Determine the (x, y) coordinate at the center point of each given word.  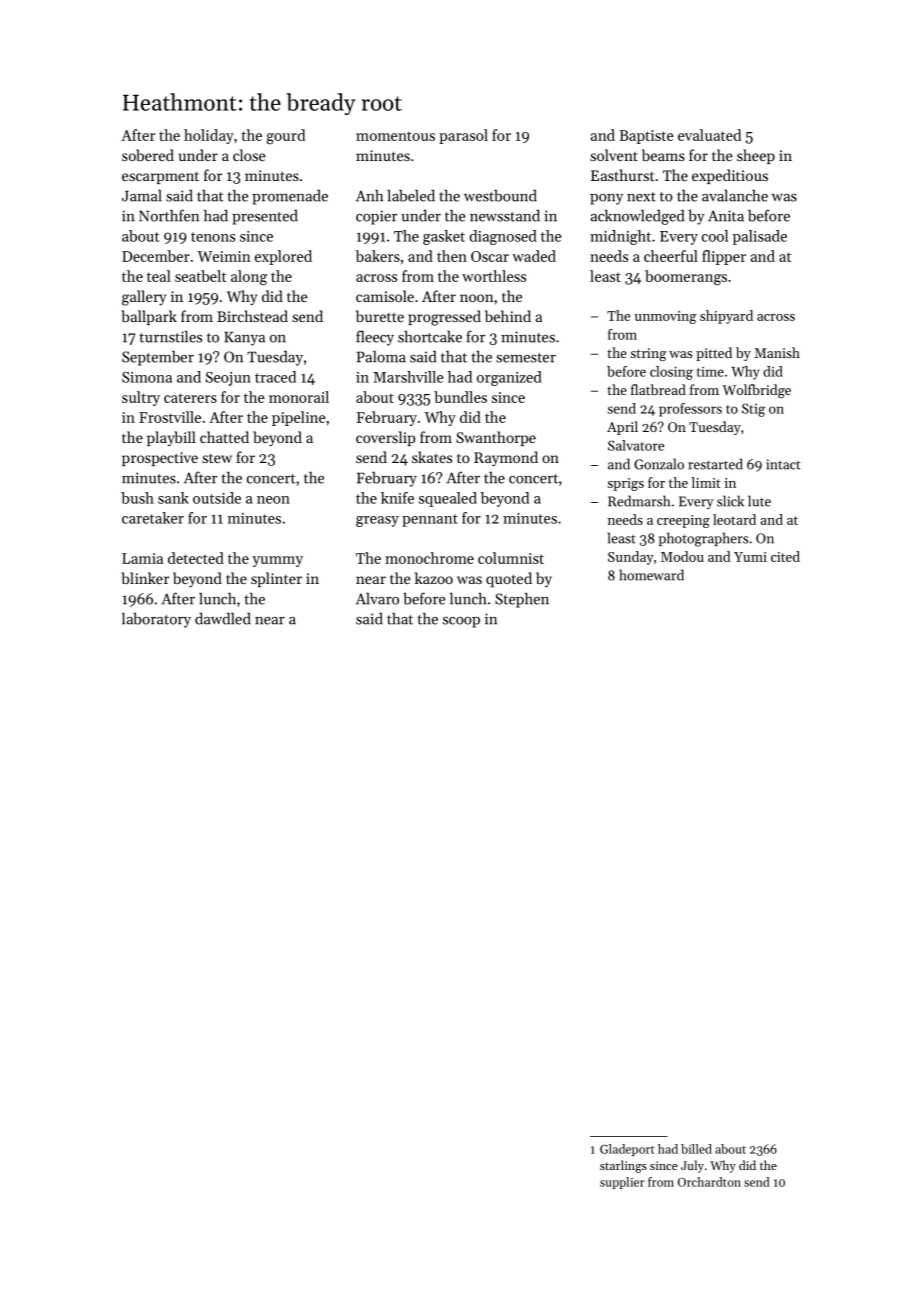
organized (509, 378)
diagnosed (503, 237)
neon (273, 500)
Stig (753, 410)
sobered (148, 155)
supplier (622, 1183)
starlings (623, 1166)
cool (715, 236)
